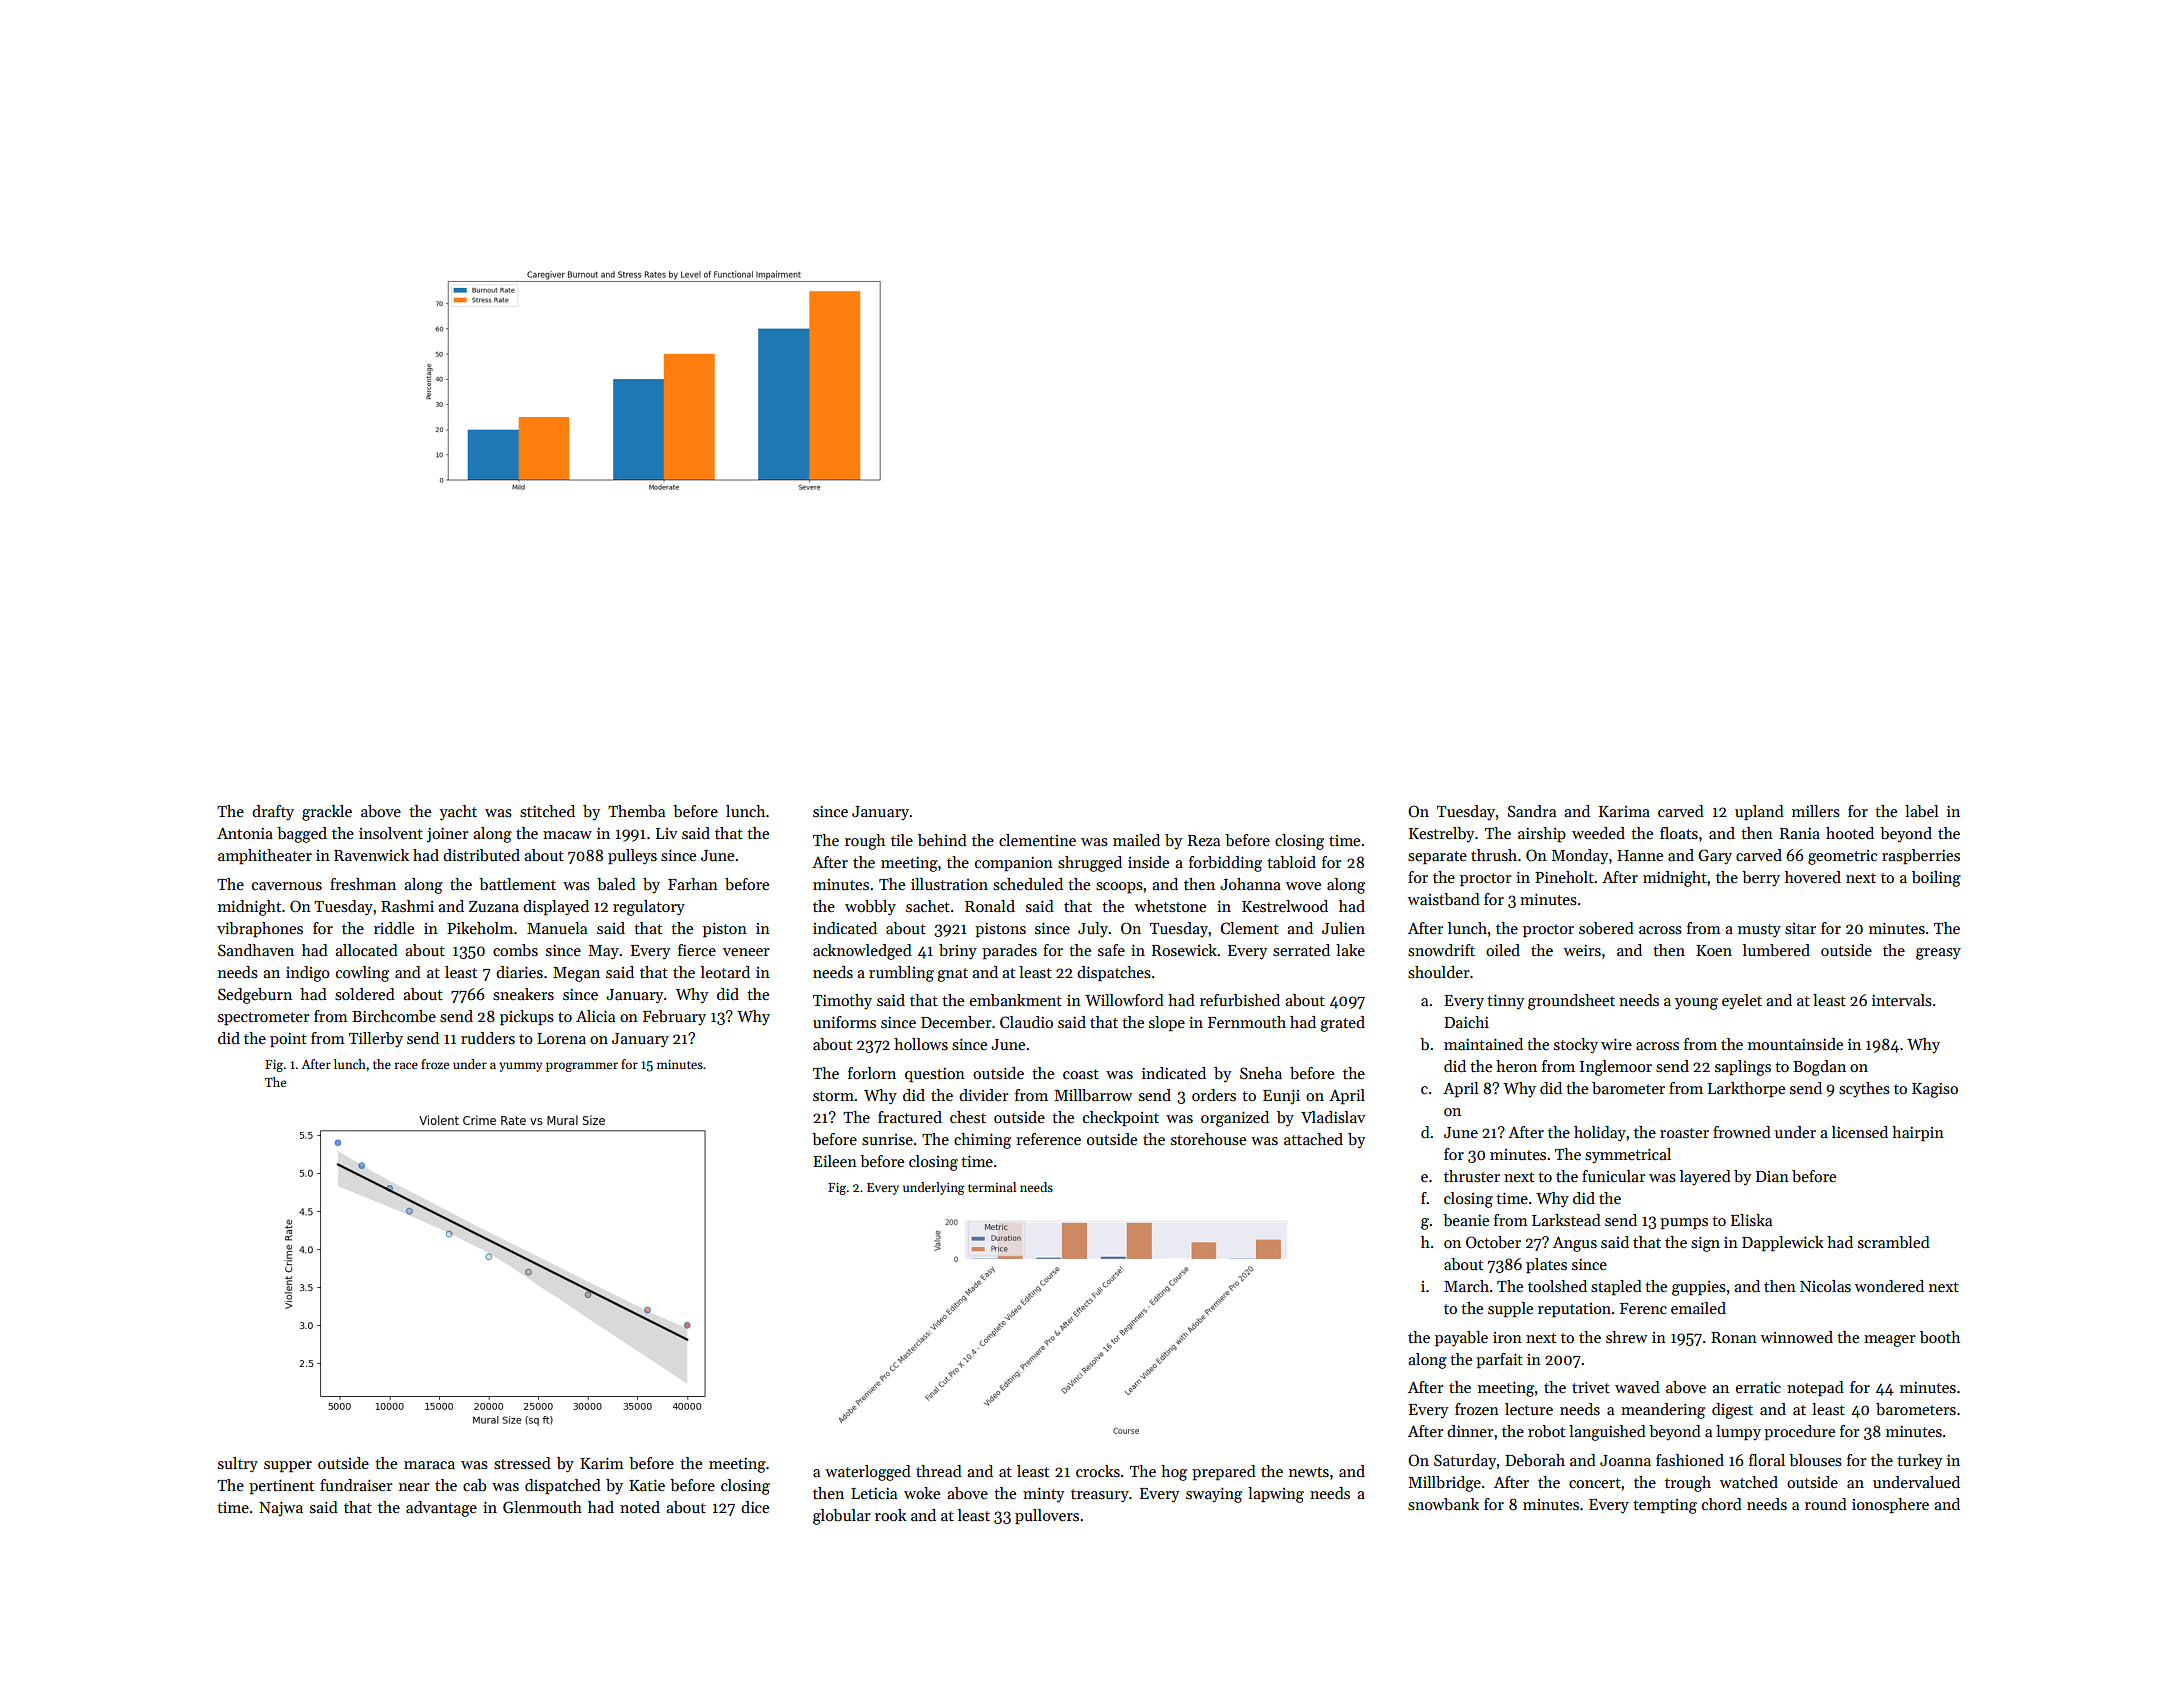  I want to click on payable, so click(1461, 1339).
